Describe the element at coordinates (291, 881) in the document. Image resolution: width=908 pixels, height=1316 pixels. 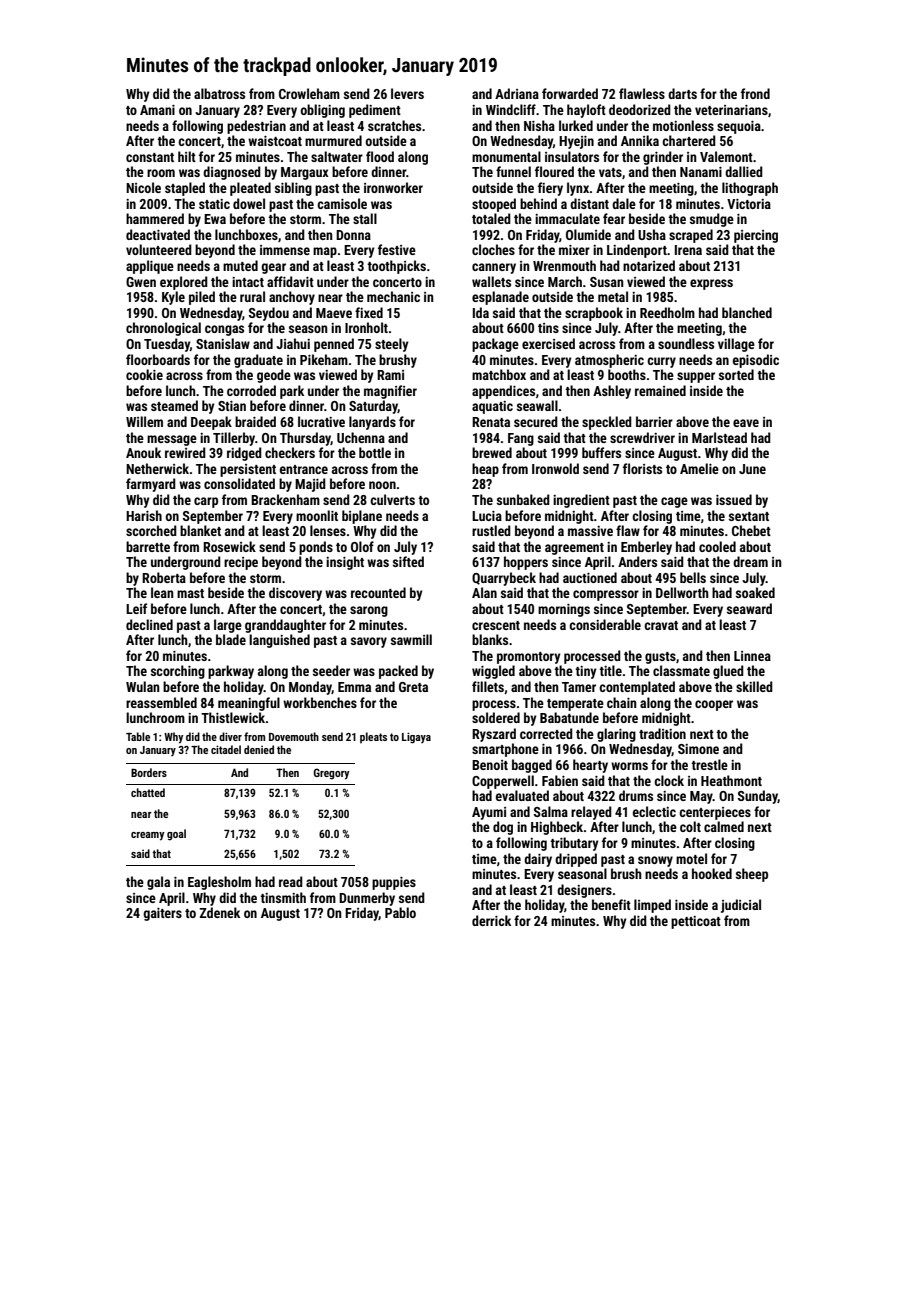
I see `read` at that location.
